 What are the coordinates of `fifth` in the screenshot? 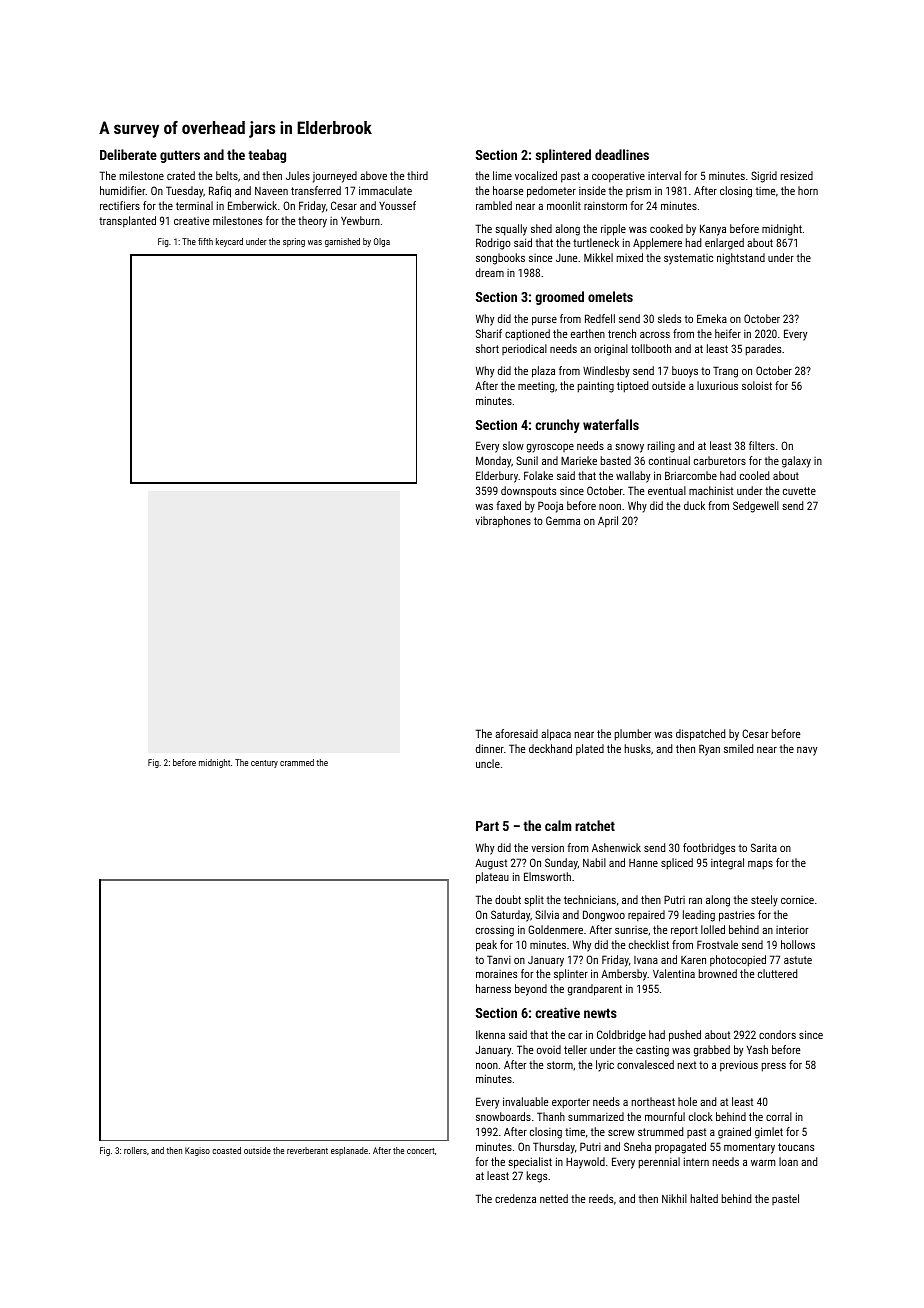 It's located at (205, 241).
